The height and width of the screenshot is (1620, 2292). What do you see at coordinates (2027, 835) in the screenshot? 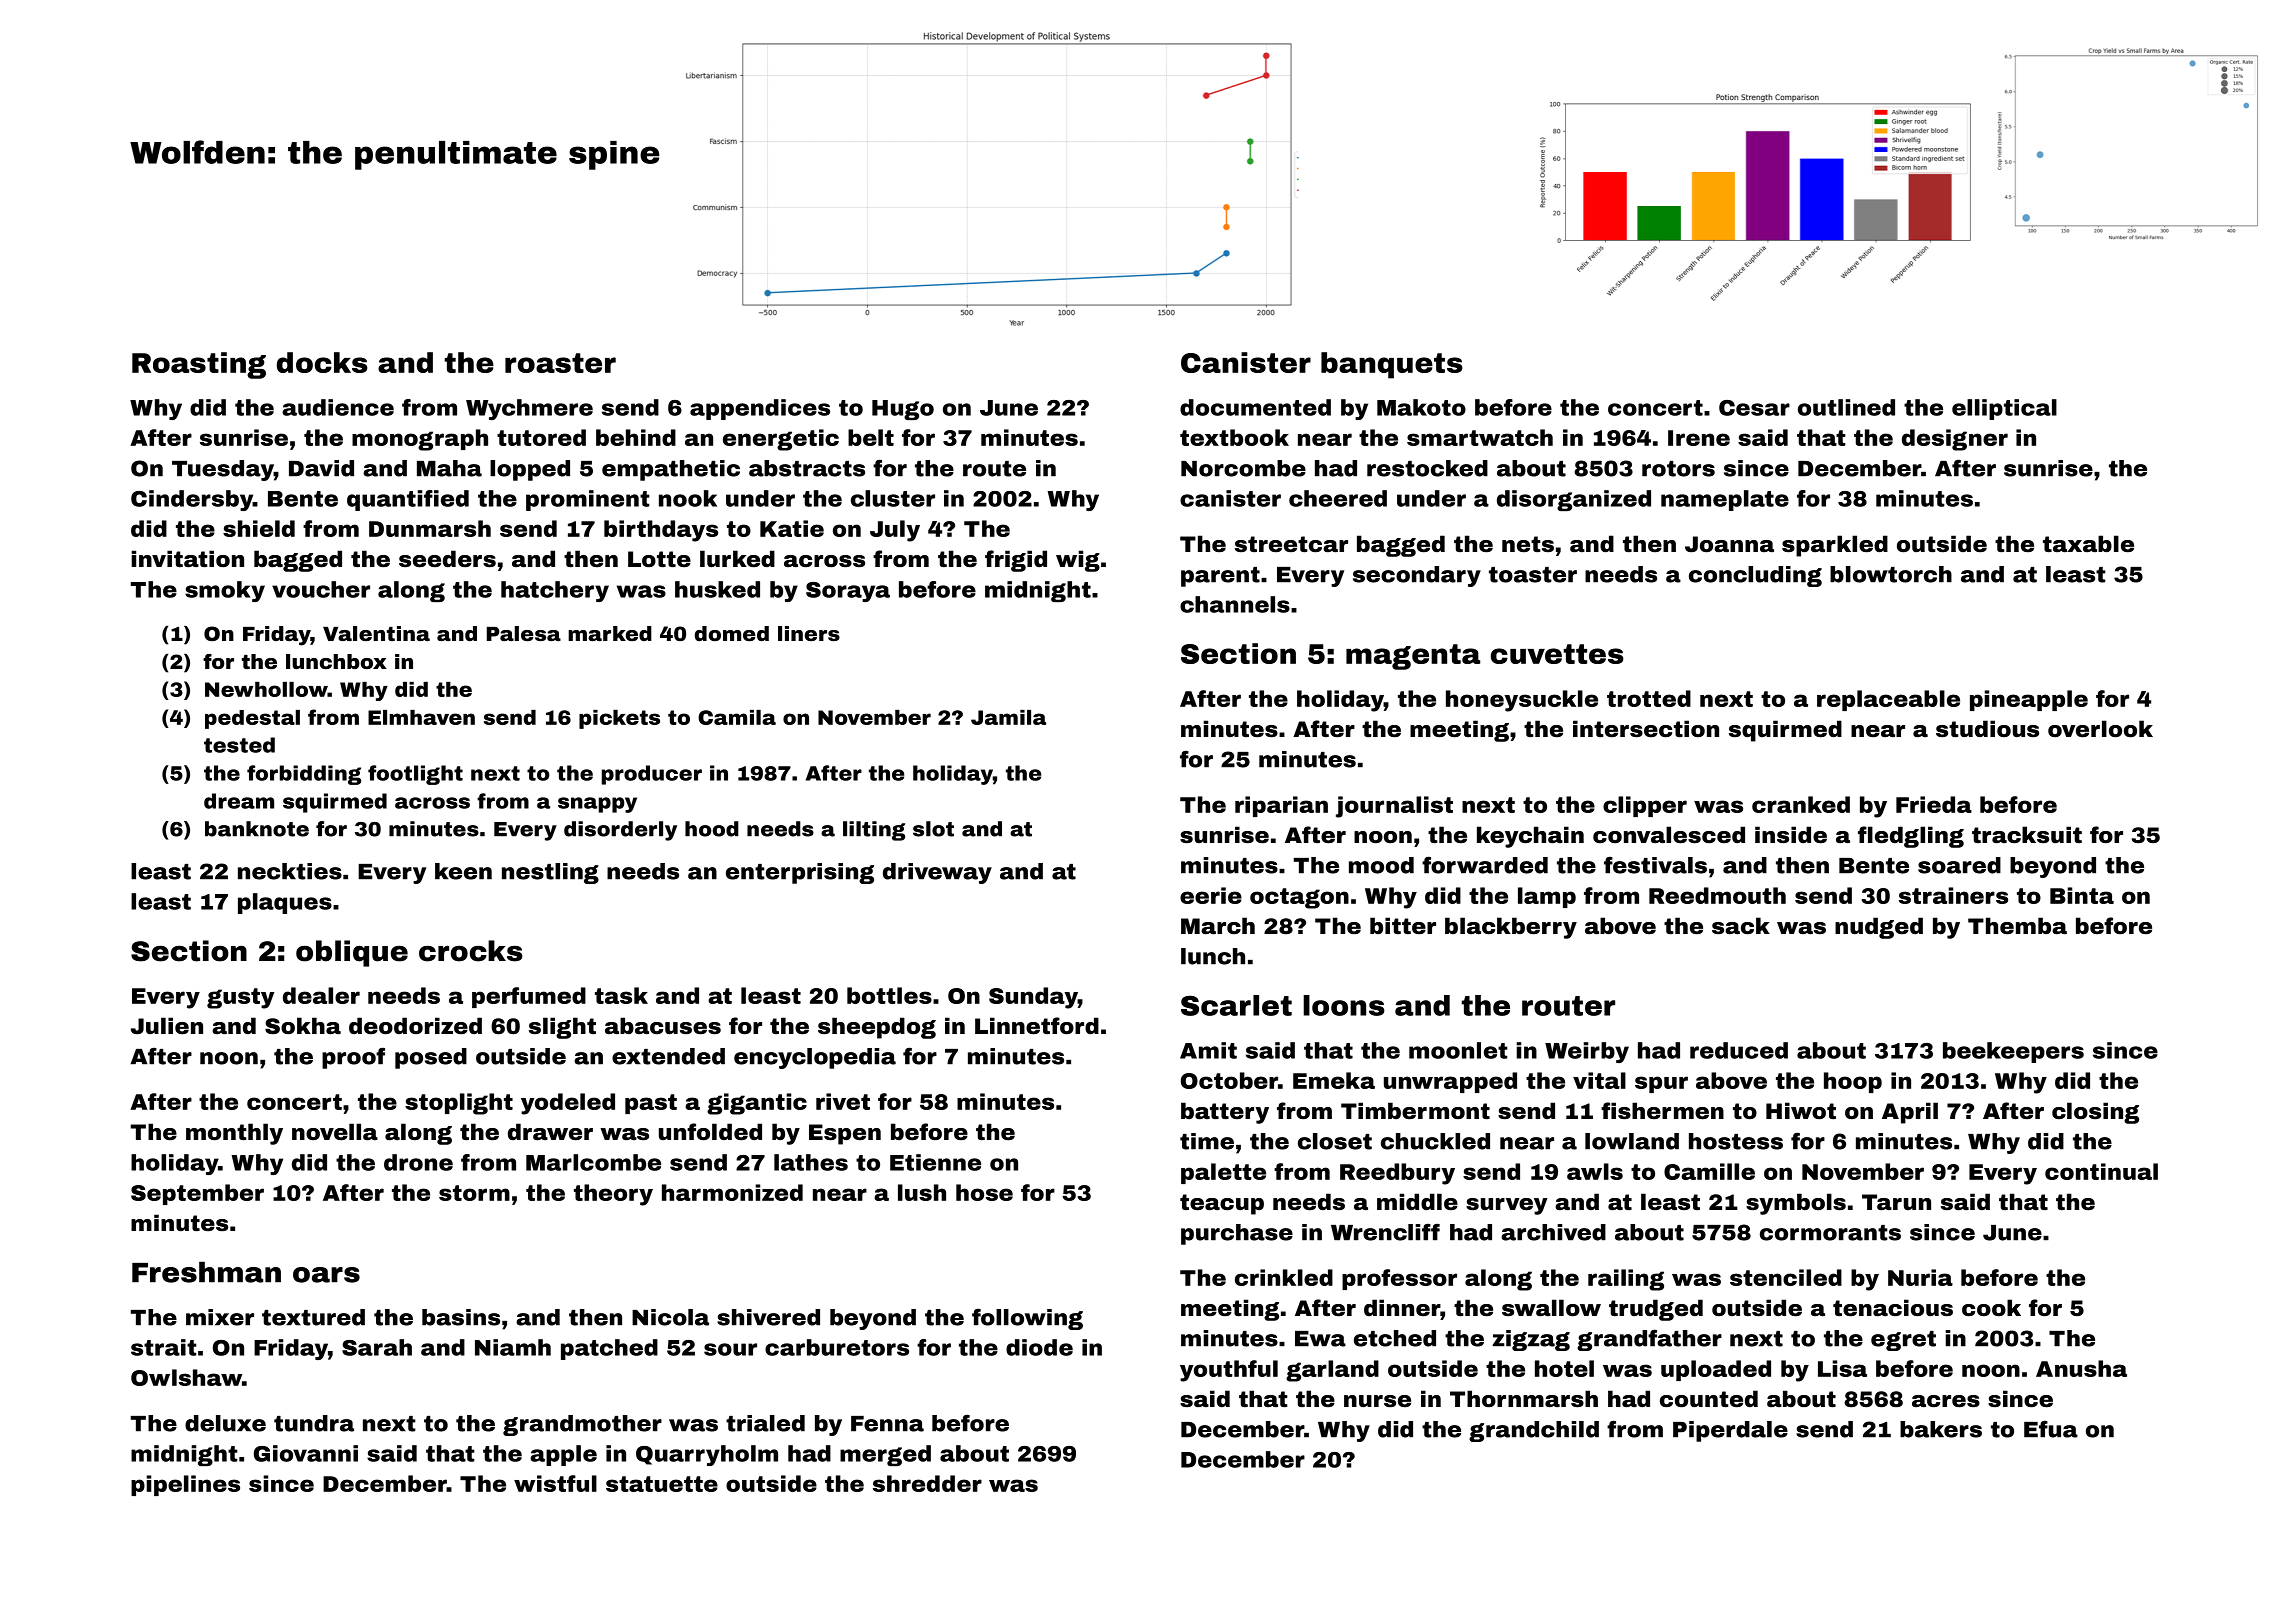
I see `tracksuit` at bounding box center [2027, 835].
